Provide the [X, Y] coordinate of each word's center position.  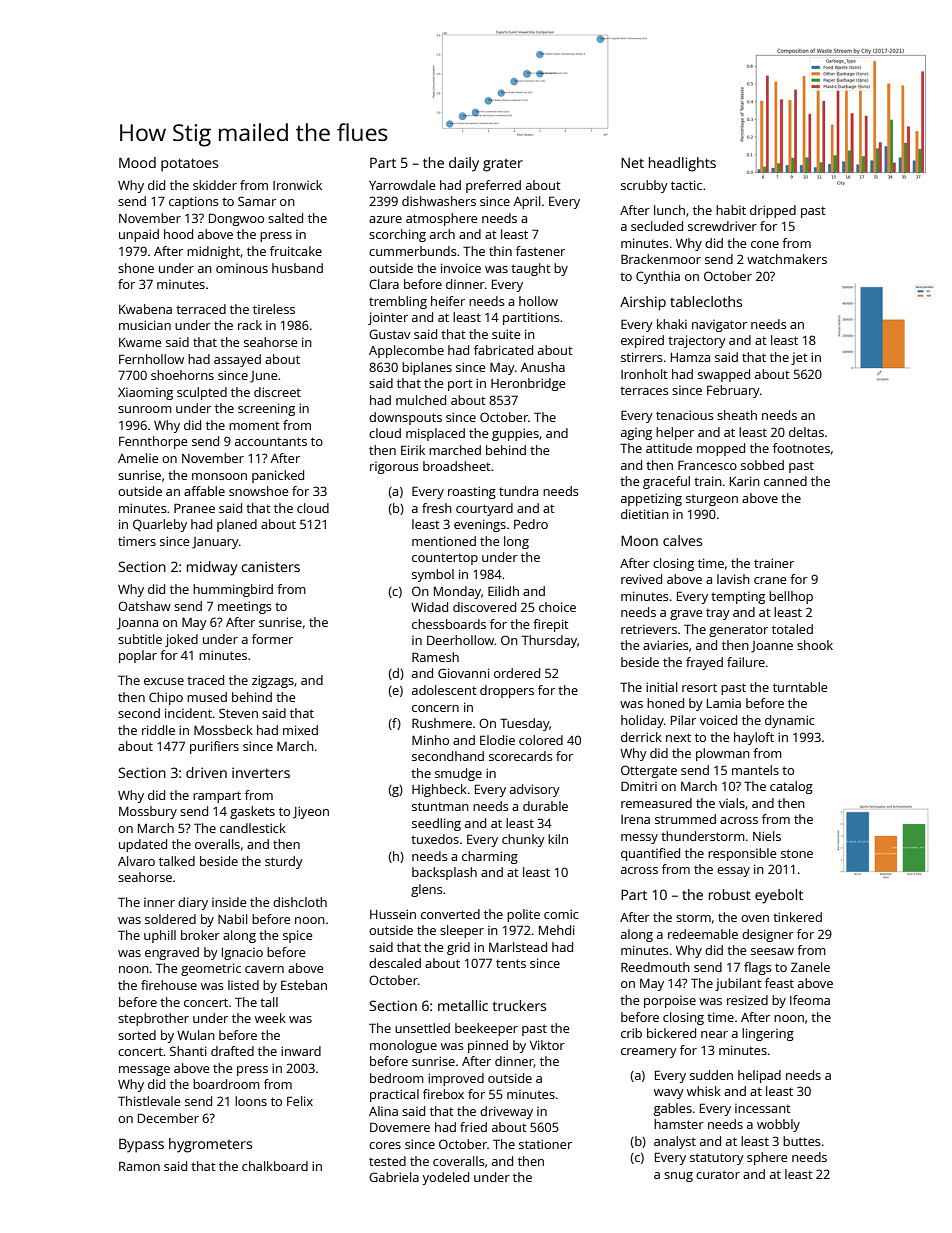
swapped [724, 375]
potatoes [189, 165]
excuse [164, 681]
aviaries [666, 645]
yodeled [445, 1178]
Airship [643, 303]
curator [718, 1174]
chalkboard [275, 1166]
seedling [436, 824]
